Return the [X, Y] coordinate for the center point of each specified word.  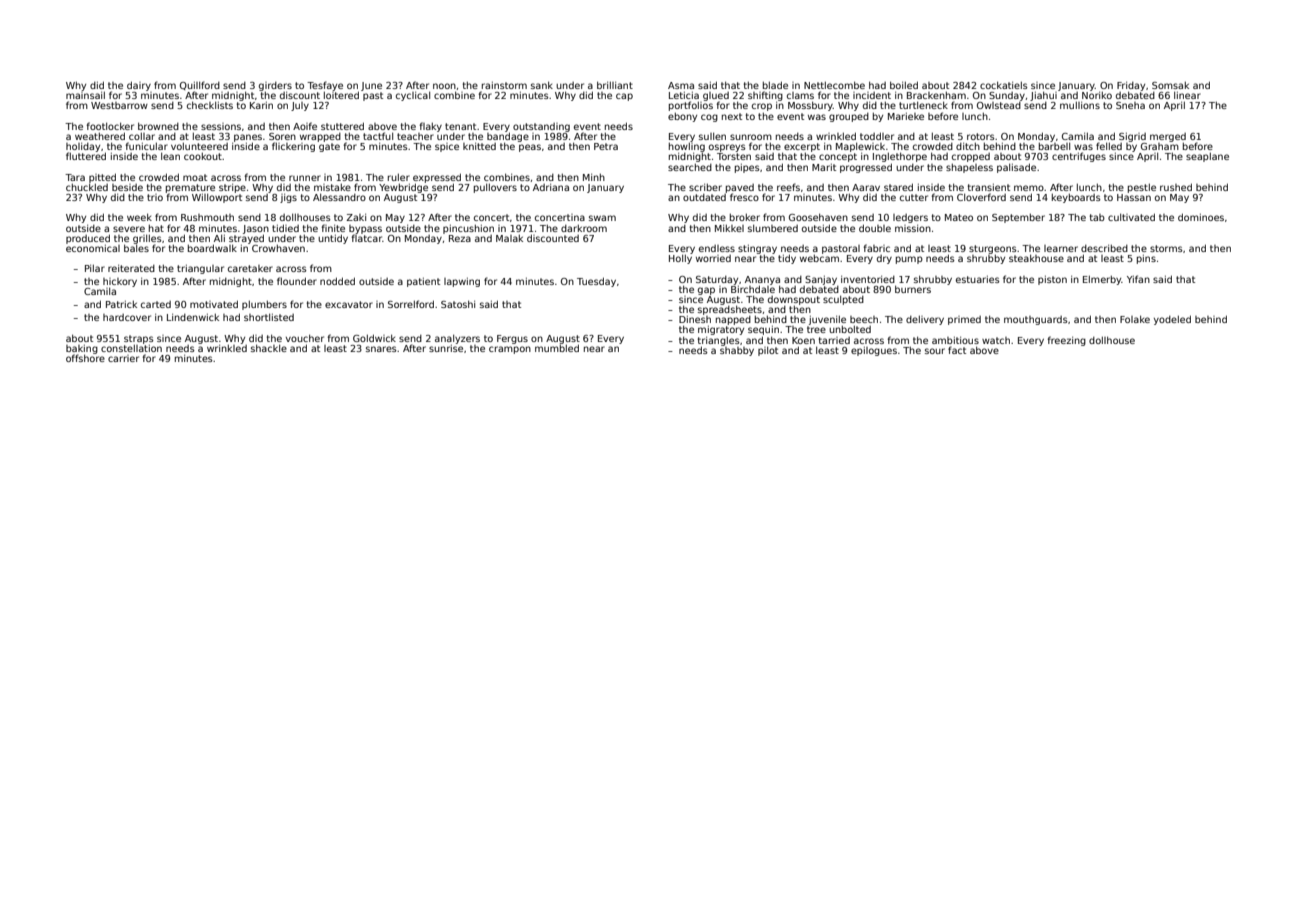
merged [1168, 137]
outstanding [541, 127]
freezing [1066, 341]
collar [142, 136]
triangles [718, 341]
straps [139, 339]
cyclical [413, 96]
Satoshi [458, 304]
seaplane [1207, 157]
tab [1097, 217]
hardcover [127, 317]
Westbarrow [119, 105]
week [139, 217]
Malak [509, 238]
